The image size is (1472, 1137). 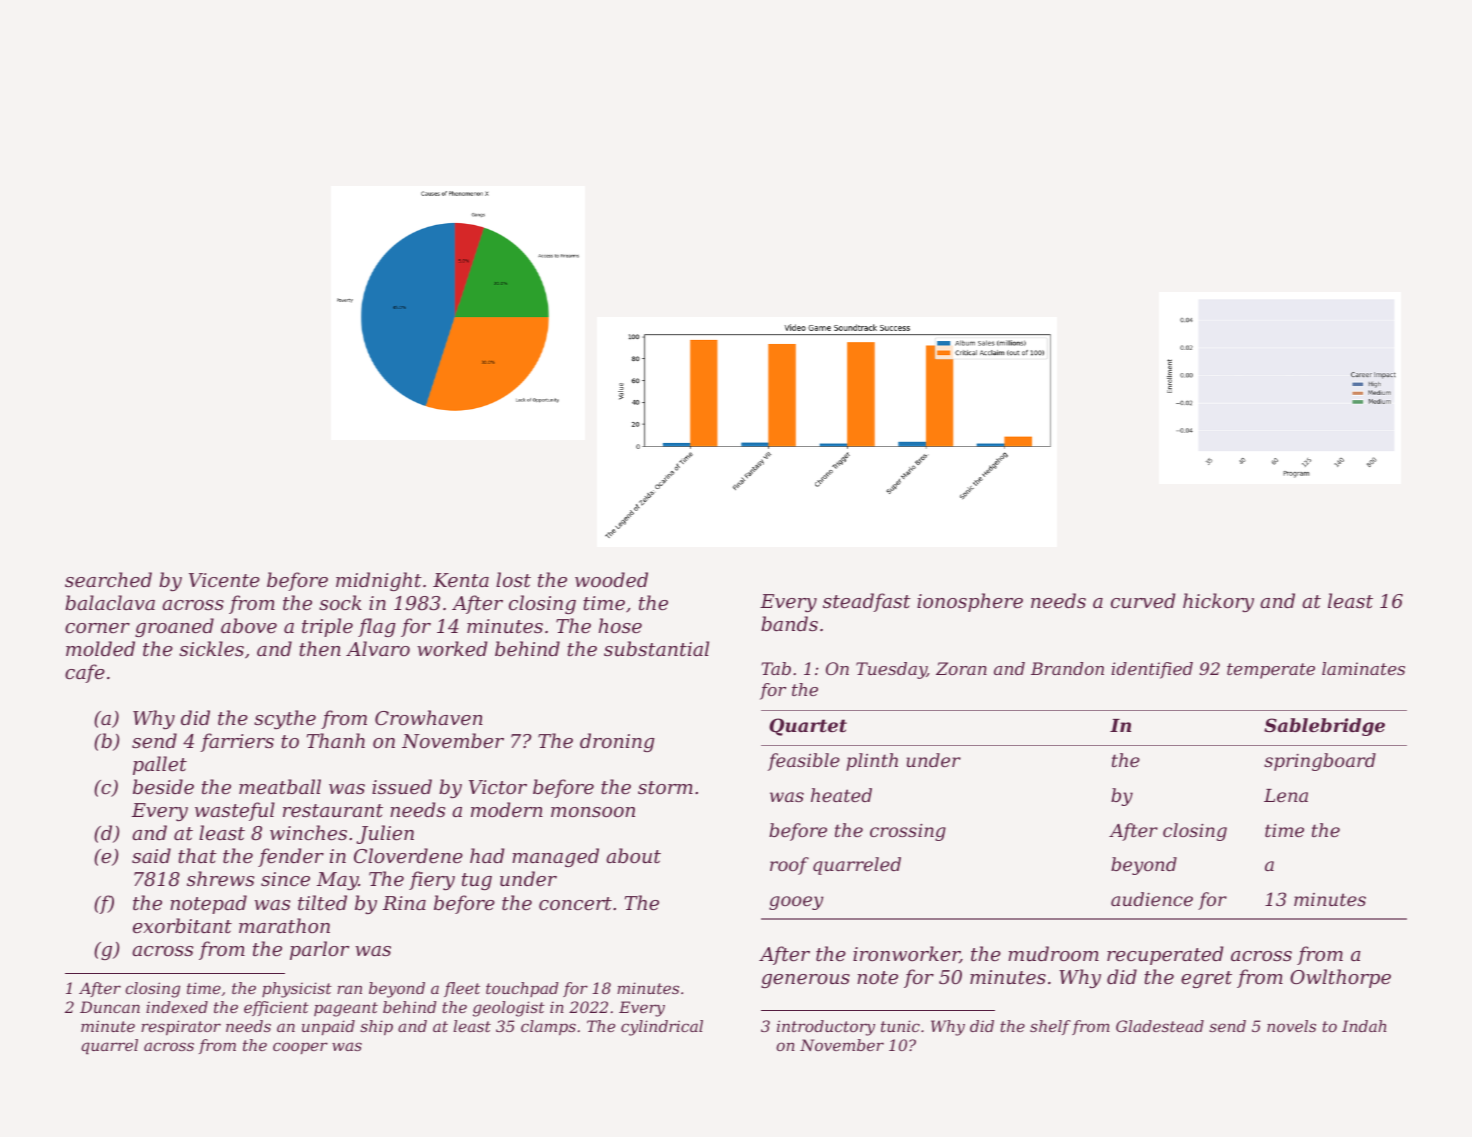 What do you see at coordinates (1165, 955) in the screenshot?
I see `recuperated` at bounding box center [1165, 955].
